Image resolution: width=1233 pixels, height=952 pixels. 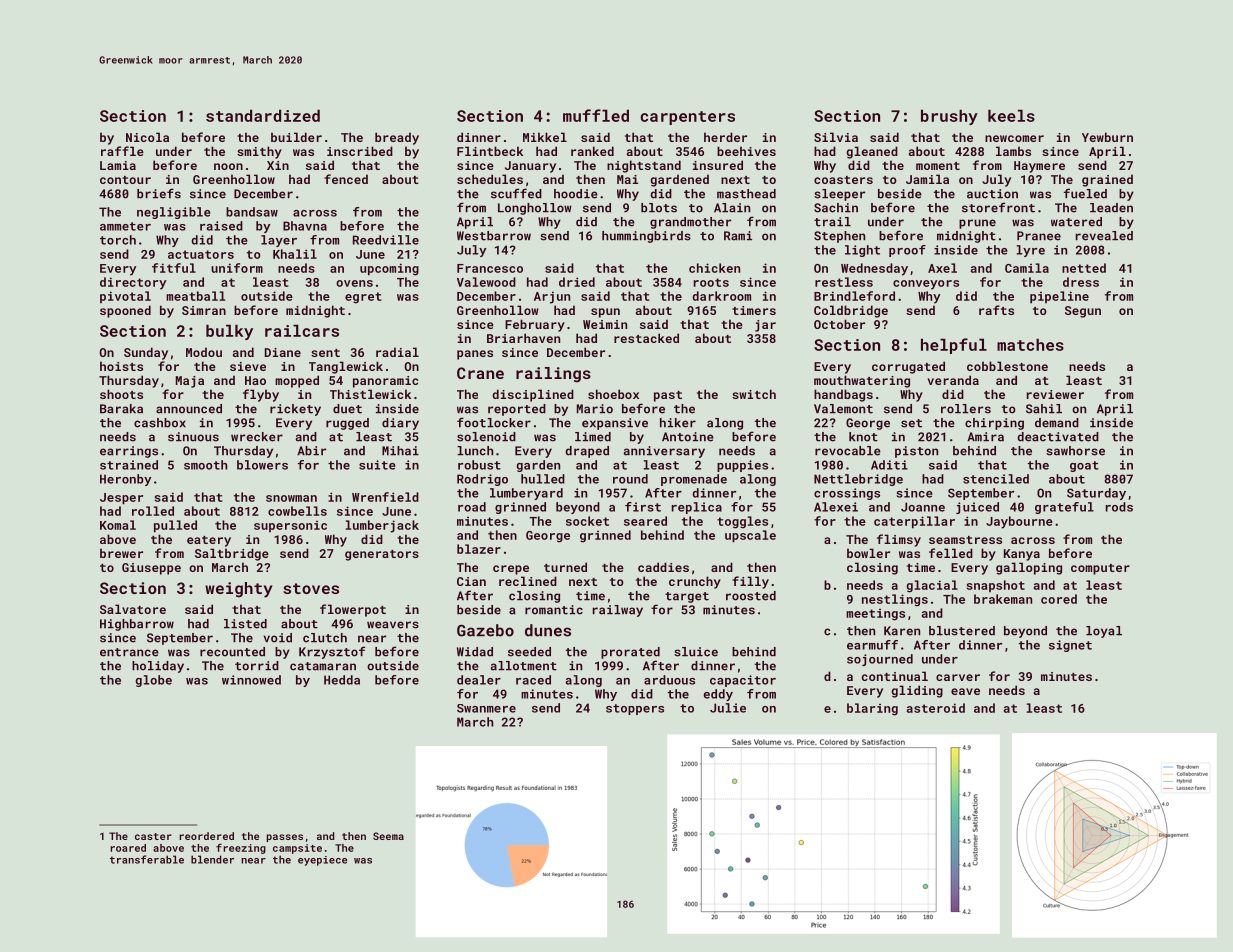 What do you see at coordinates (175, 526) in the screenshot?
I see `pulled` at bounding box center [175, 526].
